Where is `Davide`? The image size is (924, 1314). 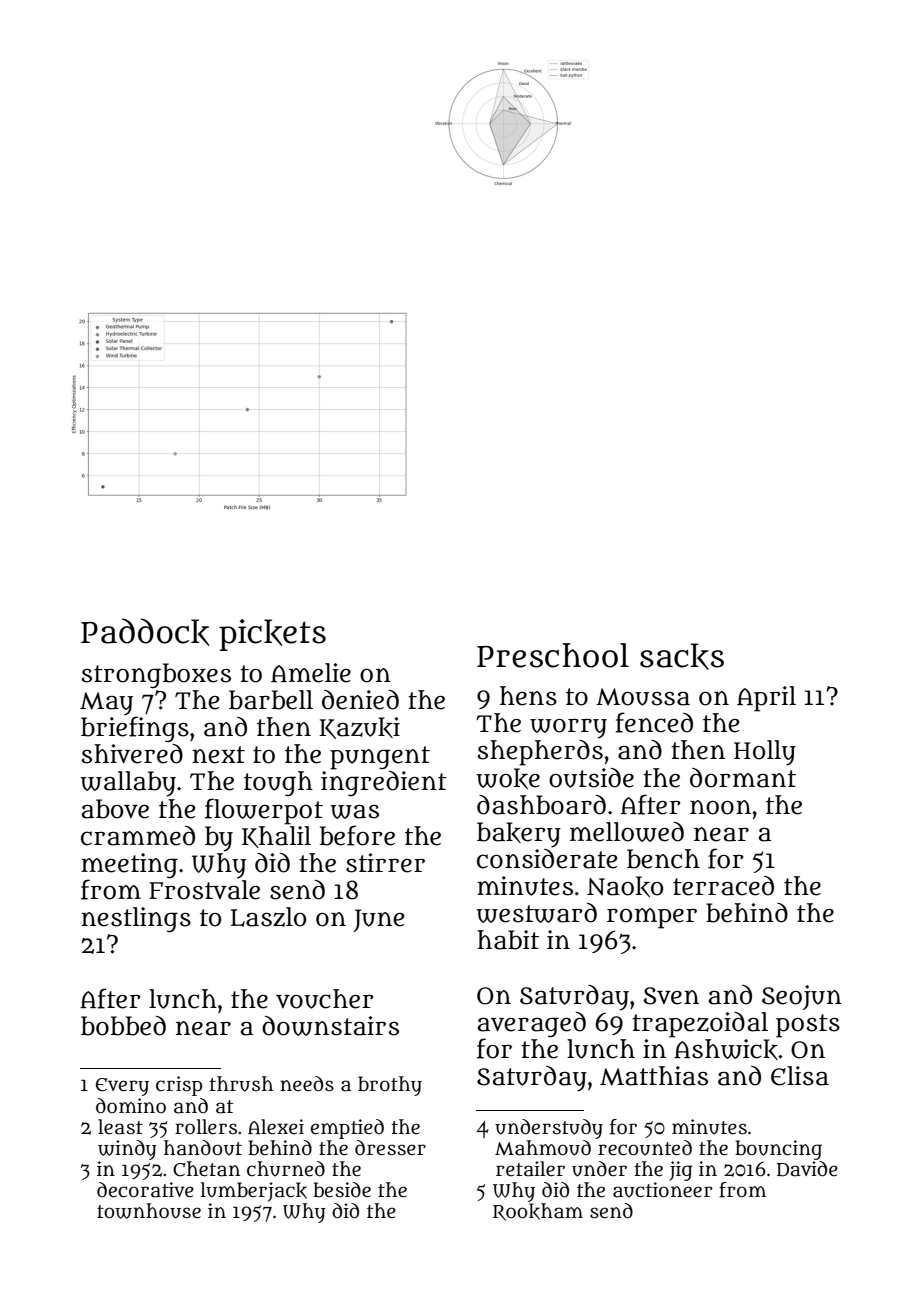
Davide is located at coordinates (807, 1169).
